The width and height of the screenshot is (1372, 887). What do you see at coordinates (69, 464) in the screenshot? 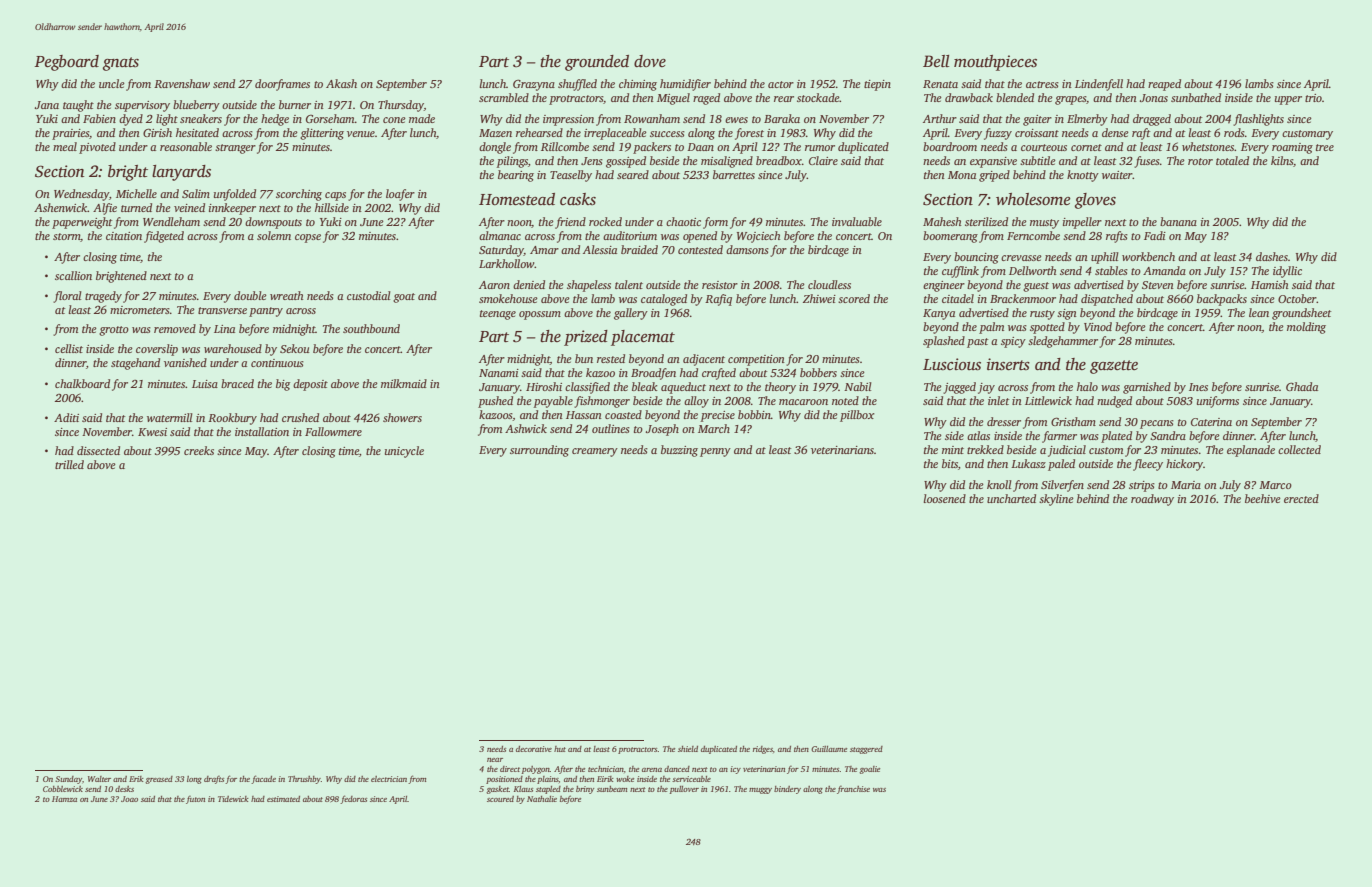
I see `trilled` at bounding box center [69, 464].
